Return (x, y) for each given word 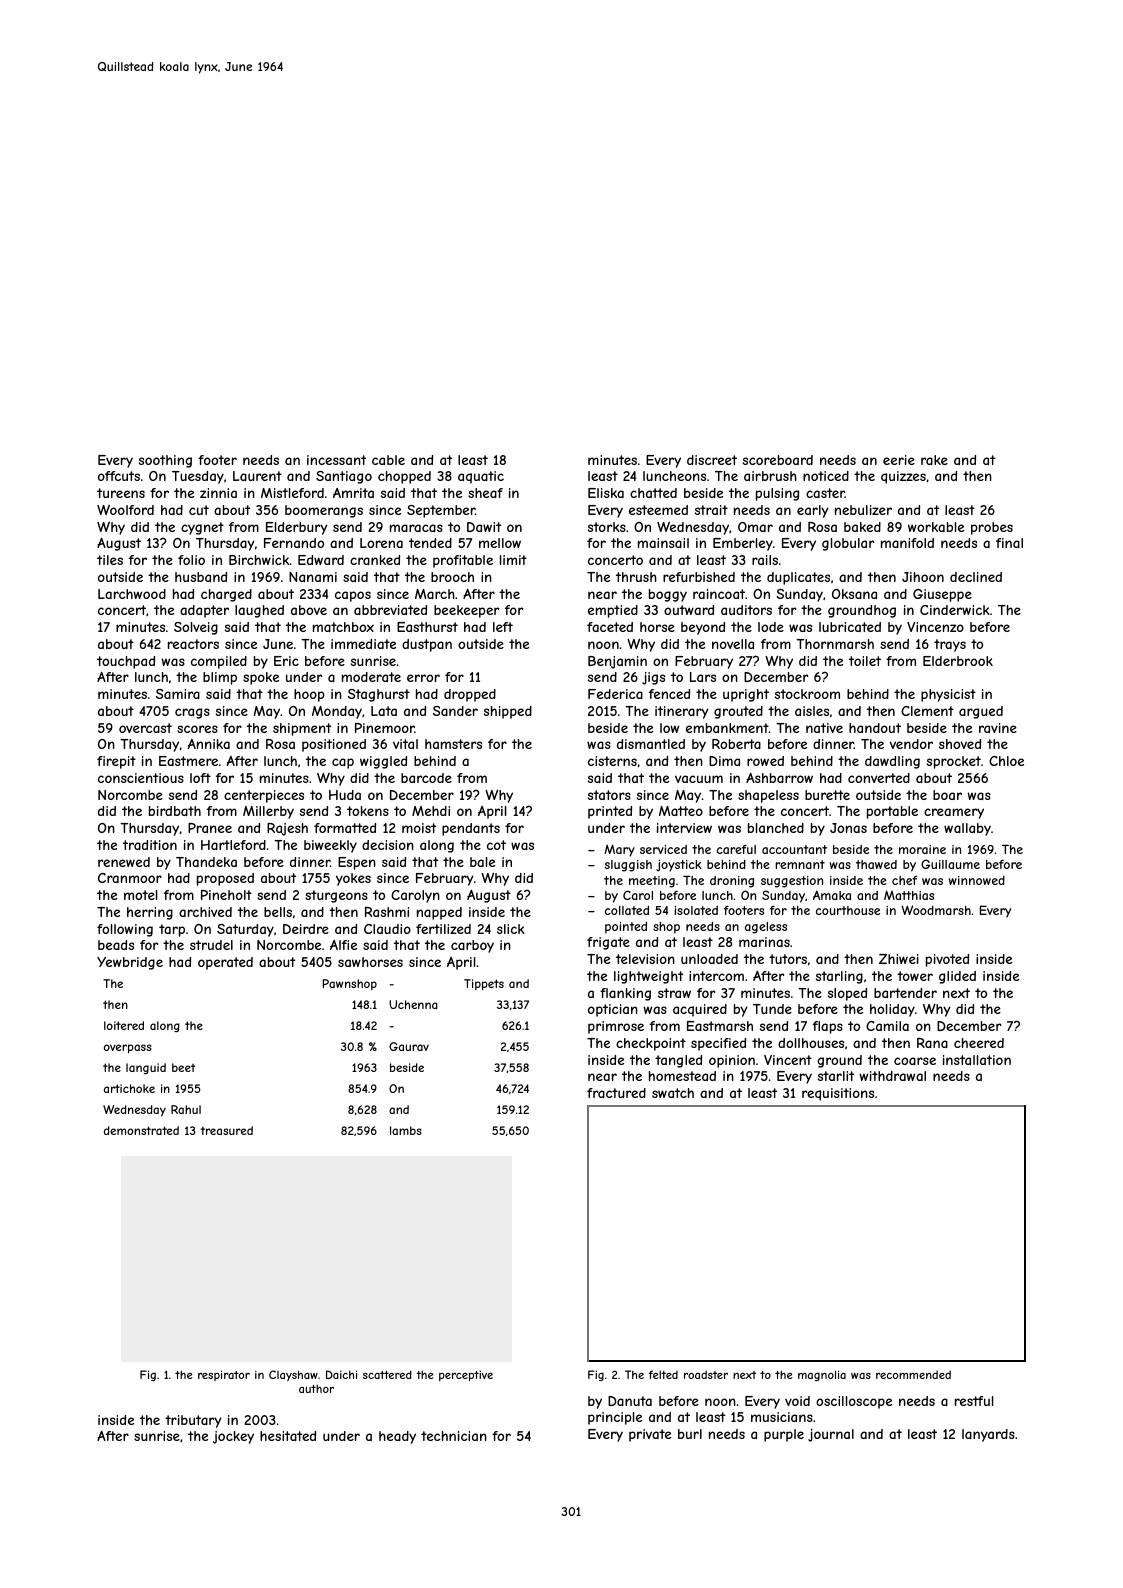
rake (934, 460)
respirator (224, 1375)
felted (663, 1374)
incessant (336, 460)
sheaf (485, 493)
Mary (619, 850)
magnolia (822, 1375)
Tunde (772, 1009)
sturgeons (336, 896)
